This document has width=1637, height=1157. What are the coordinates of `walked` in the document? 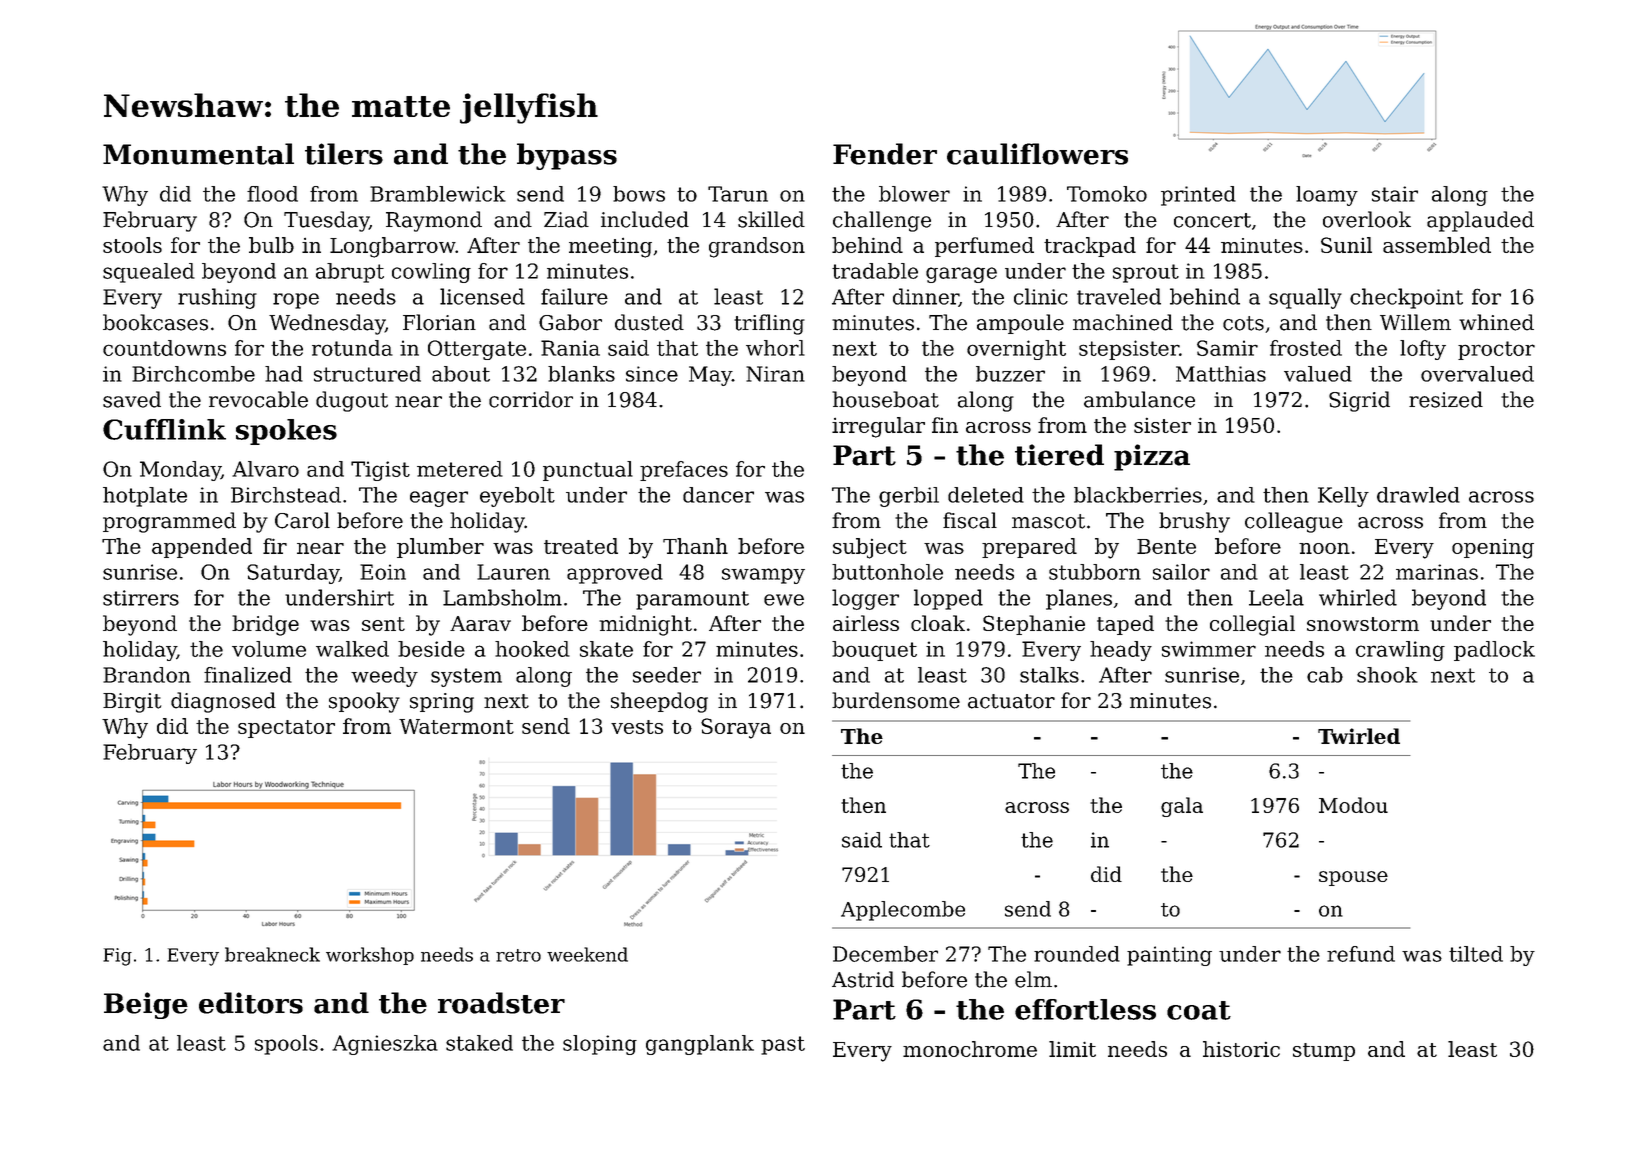 It's located at (352, 649).
